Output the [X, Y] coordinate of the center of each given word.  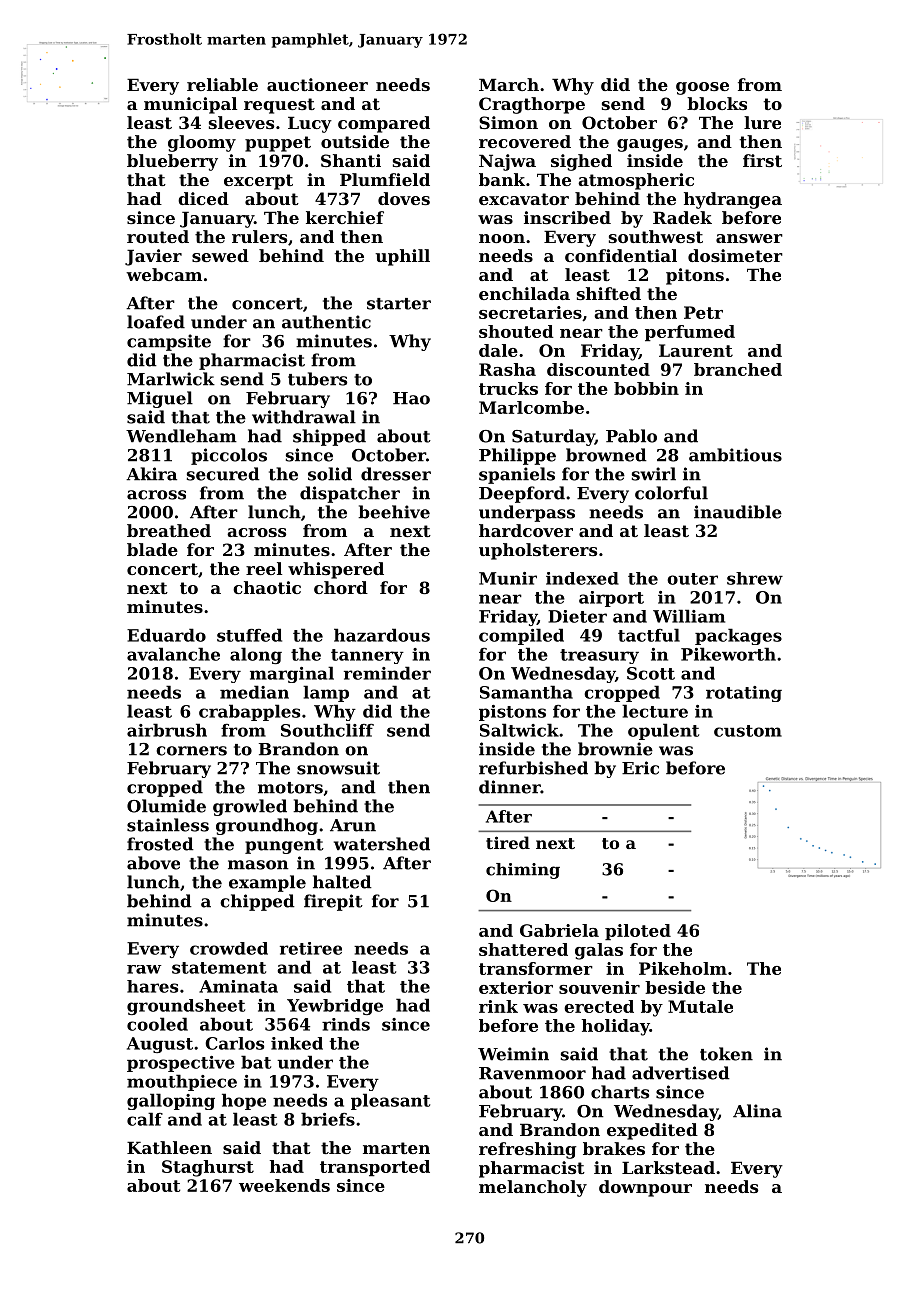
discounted [598, 369]
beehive [394, 512]
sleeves [241, 122]
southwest [656, 236]
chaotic [267, 587]
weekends [284, 1185]
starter [399, 304]
